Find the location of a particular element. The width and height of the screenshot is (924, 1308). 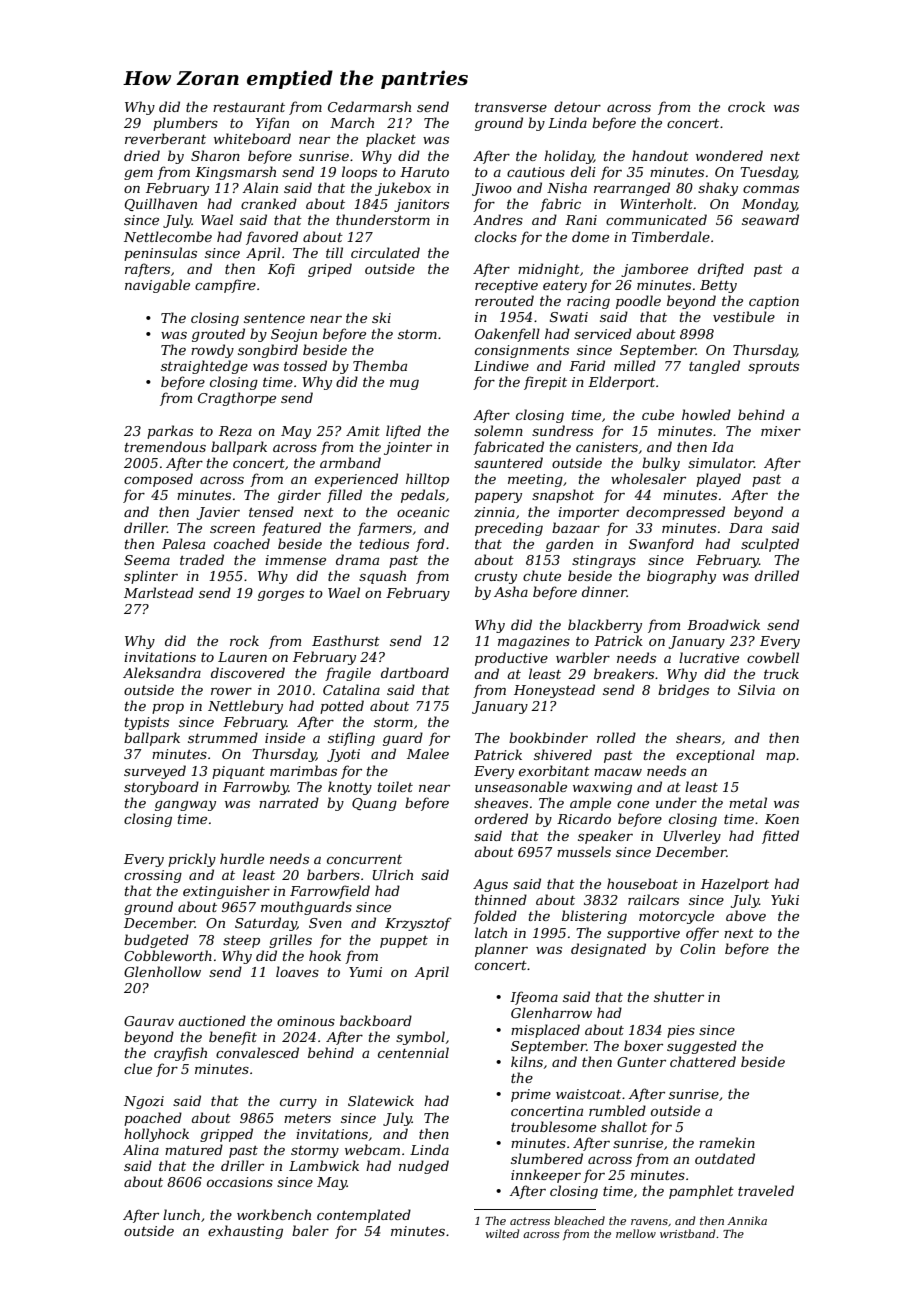

Rani is located at coordinates (581, 220).
